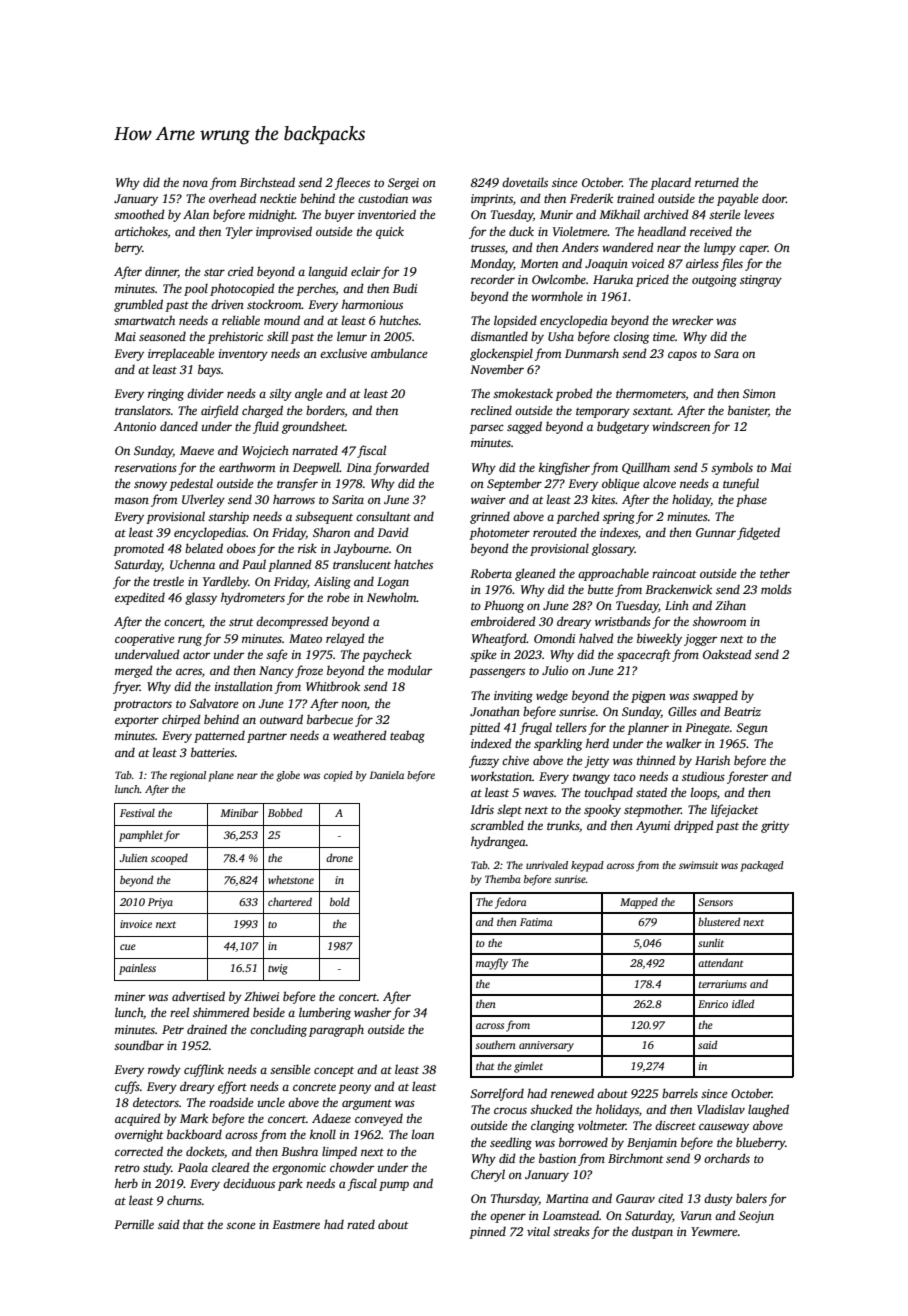 The image size is (908, 1316). Describe the element at coordinates (196, 214) in the screenshot. I see `Alan` at that location.
